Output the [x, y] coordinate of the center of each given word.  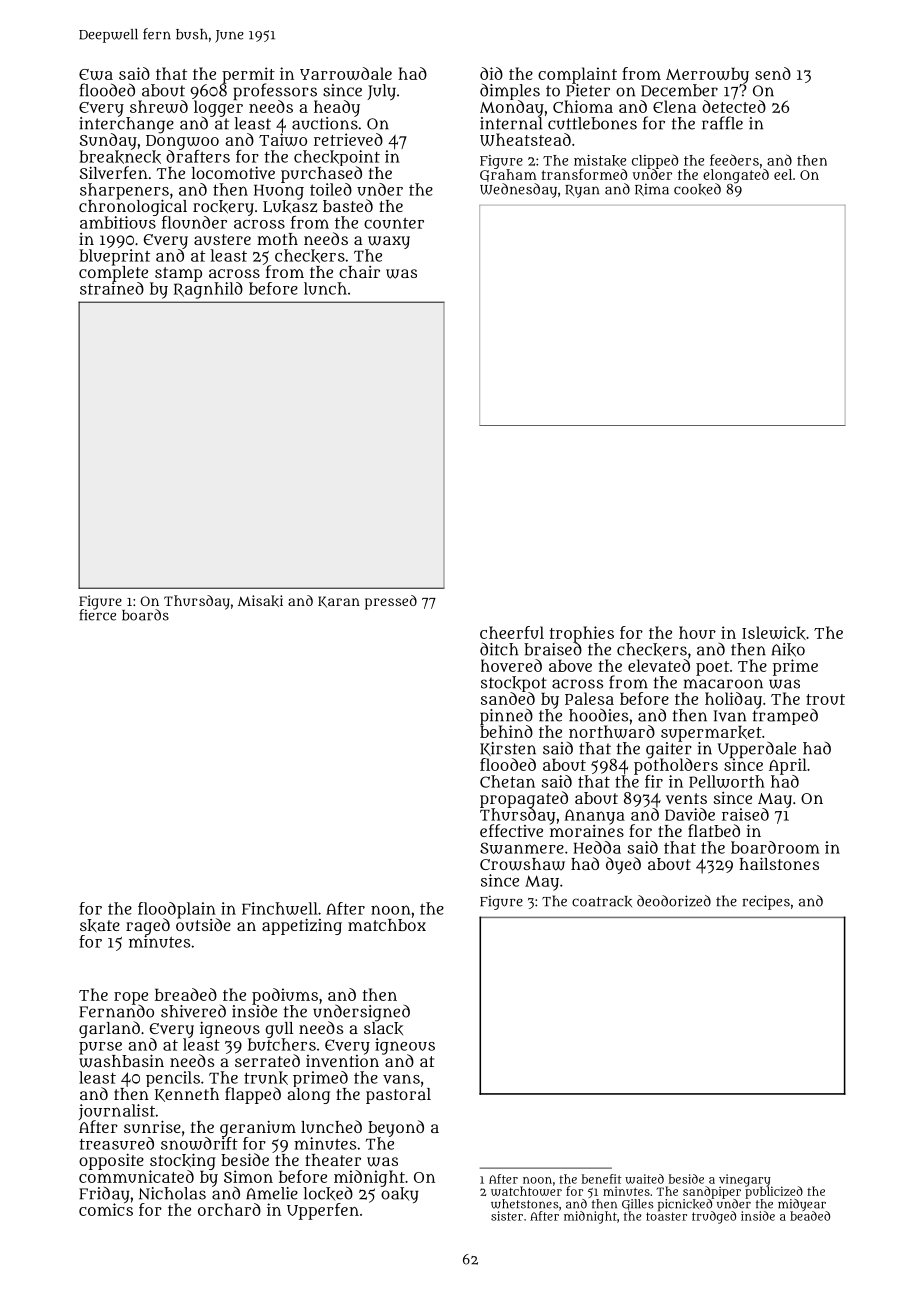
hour [697, 632]
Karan [339, 602]
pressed [391, 602]
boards [145, 615]
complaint [577, 75]
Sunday [108, 141]
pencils [173, 1079]
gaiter [669, 750]
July [381, 92]
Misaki [260, 601]
